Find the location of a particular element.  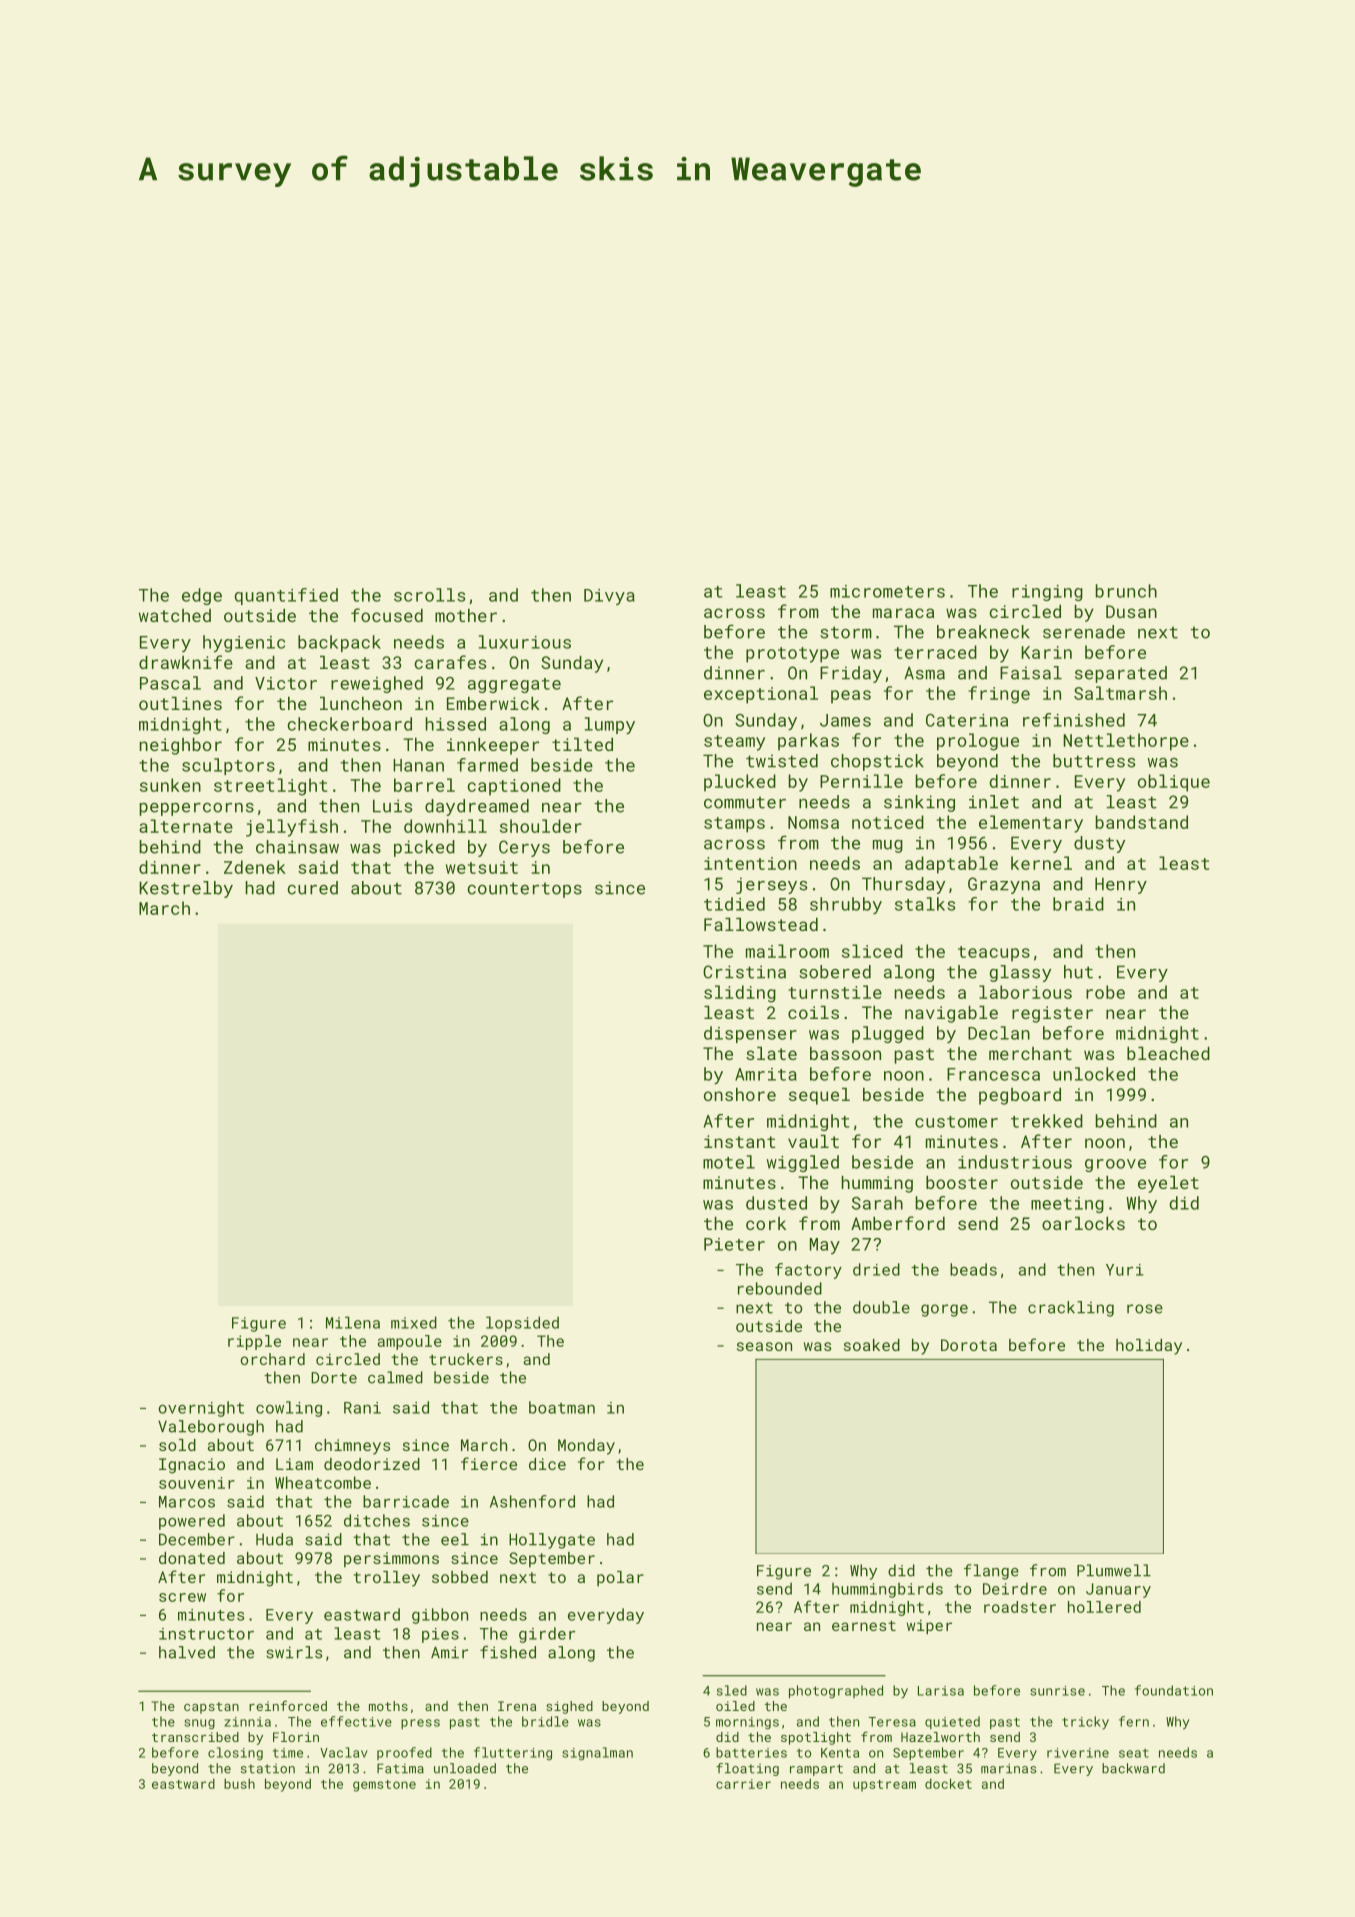

sighed is located at coordinates (569, 1707).
